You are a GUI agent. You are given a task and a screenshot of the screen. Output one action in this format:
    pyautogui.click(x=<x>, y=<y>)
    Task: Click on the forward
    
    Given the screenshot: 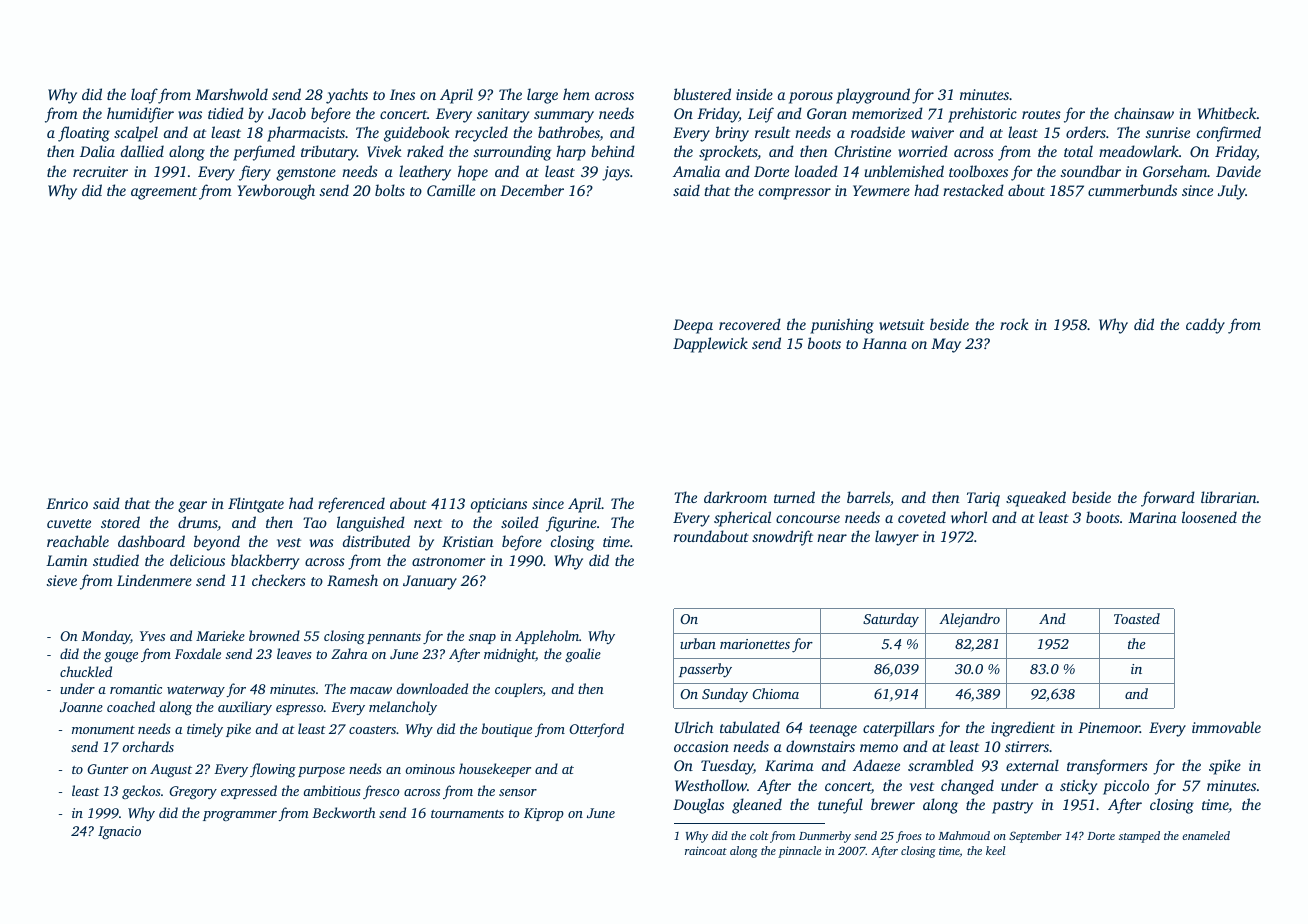 What is the action you would take?
    pyautogui.click(x=1168, y=499)
